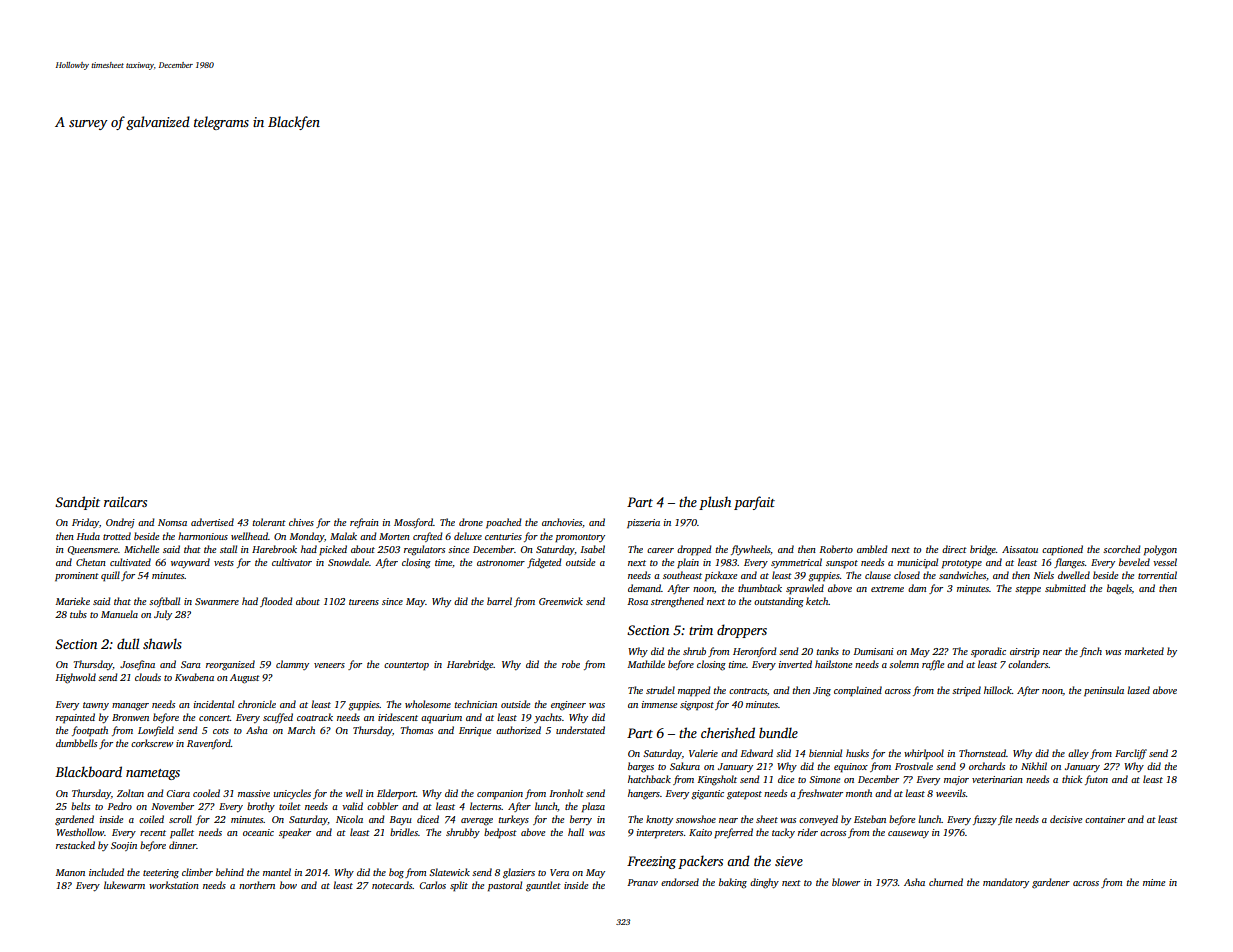  I want to click on behind, so click(230, 872).
